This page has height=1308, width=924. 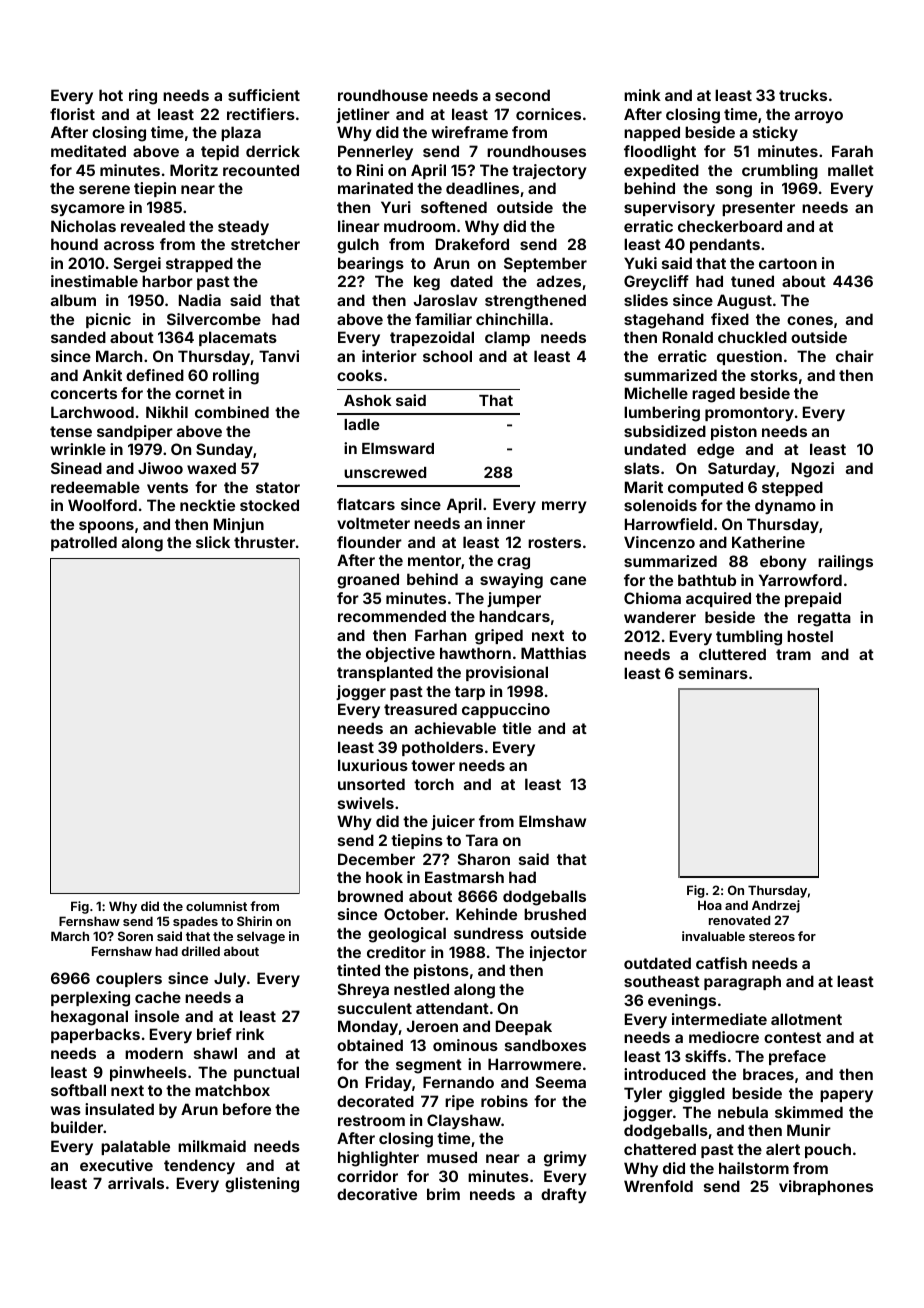 I want to click on bathtub, so click(x=707, y=580).
